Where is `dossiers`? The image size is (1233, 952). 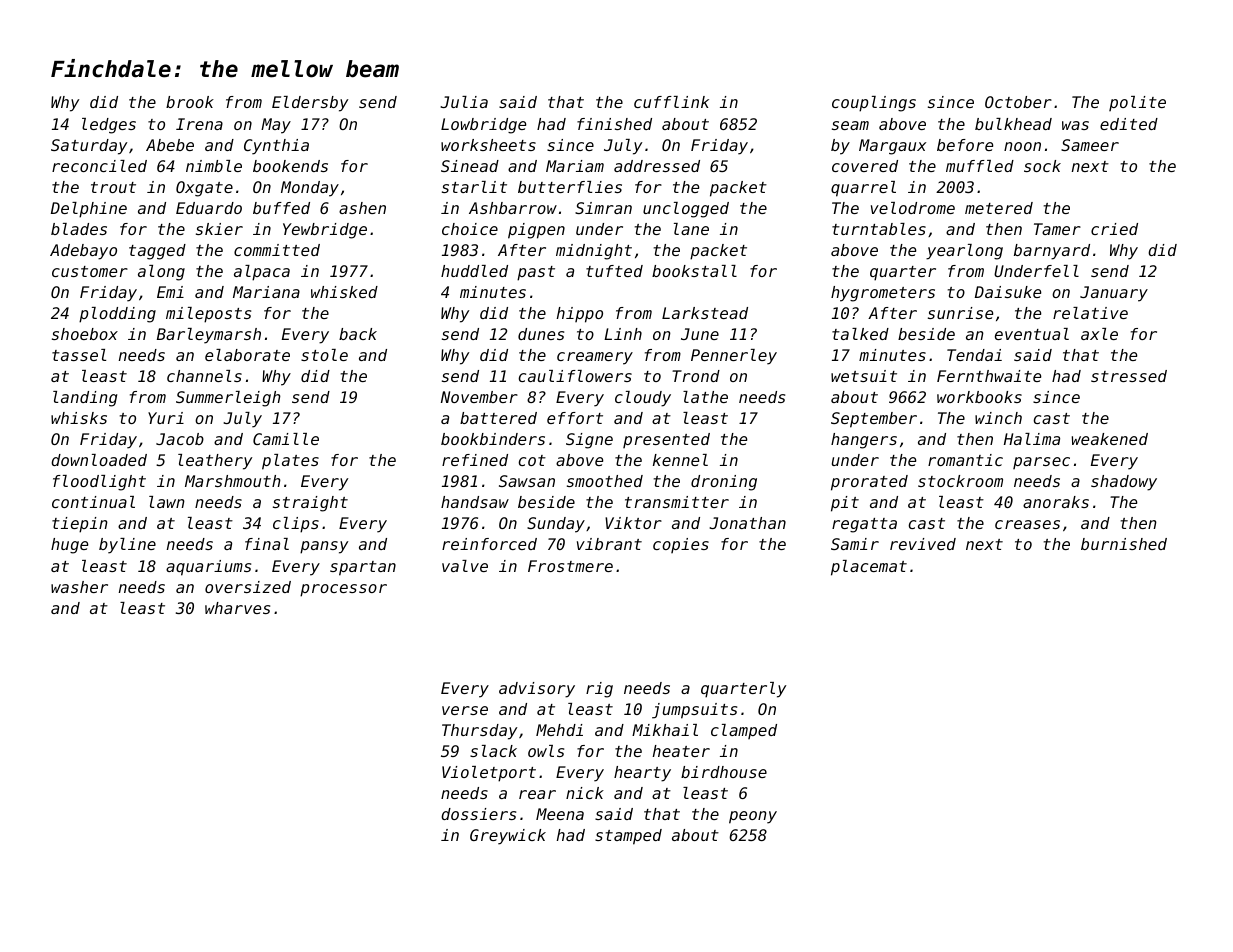
dossiers is located at coordinates (478, 814).
